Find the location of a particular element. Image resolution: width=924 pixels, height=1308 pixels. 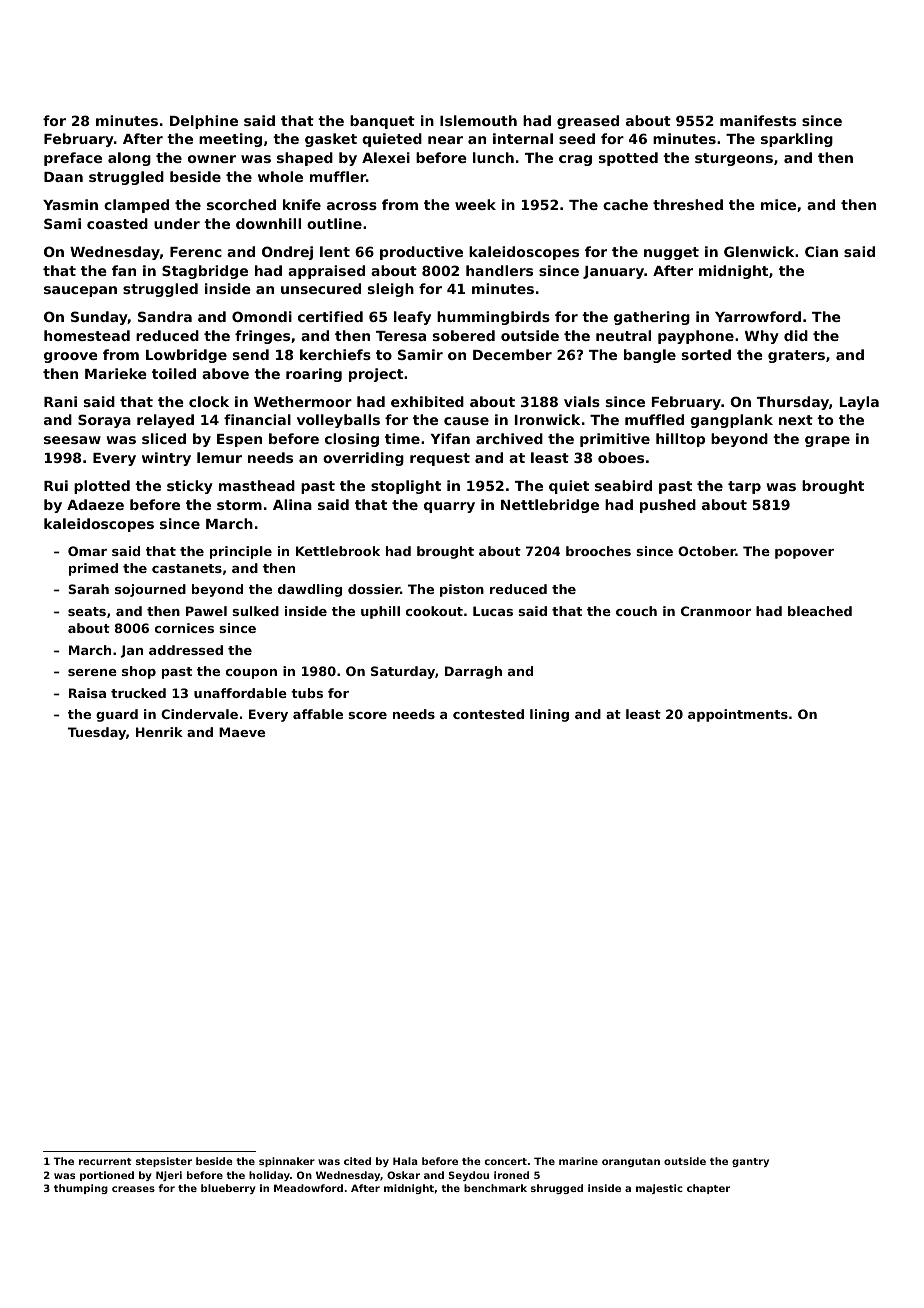

clamped is located at coordinates (136, 206).
